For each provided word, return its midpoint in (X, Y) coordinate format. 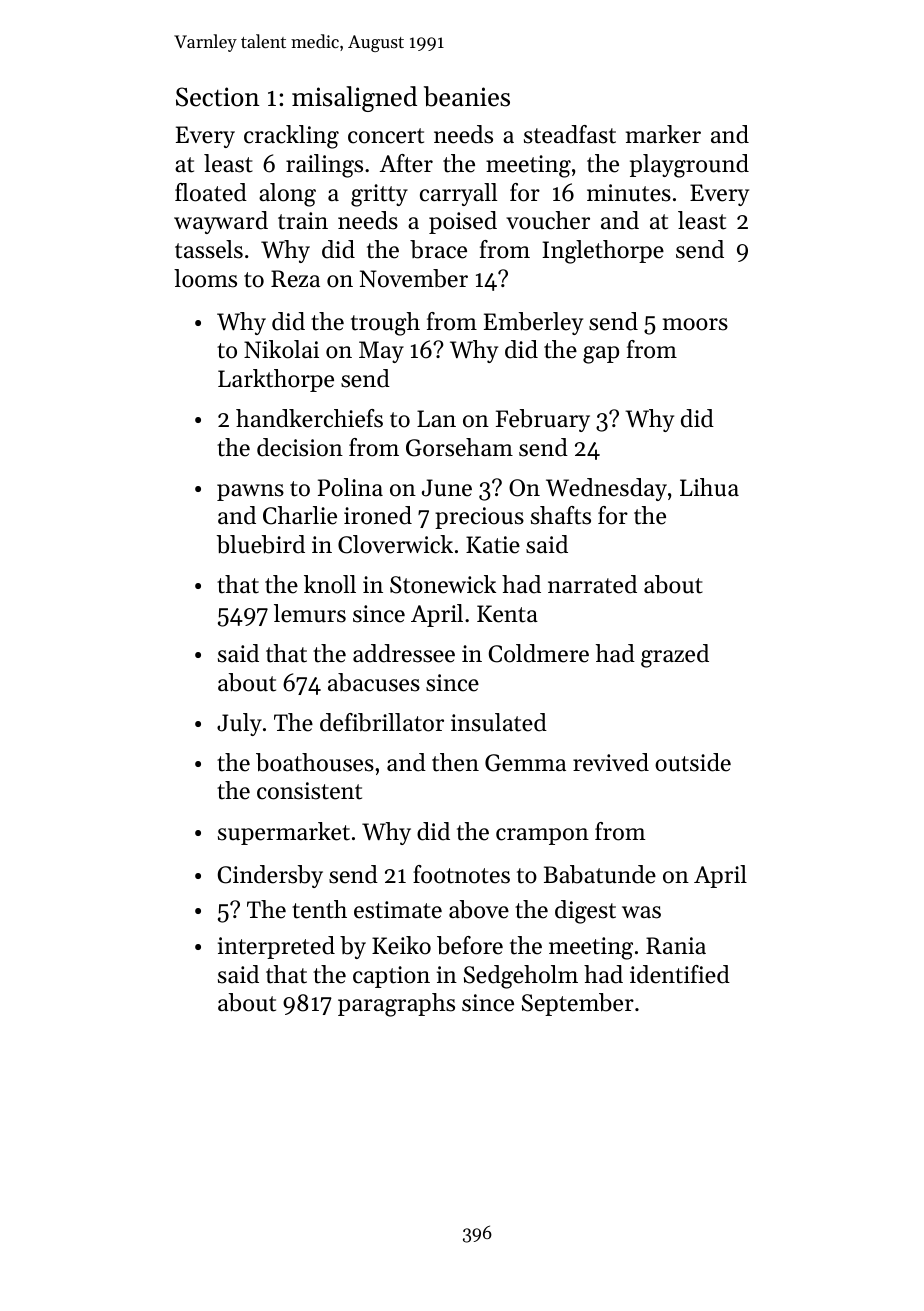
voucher (548, 220)
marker (663, 134)
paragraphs (396, 1005)
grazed (675, 656)
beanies (467, 96)
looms (205, 278)
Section (218, 97)
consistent (309, 791)
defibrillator (382, 722)
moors (695, 324)
